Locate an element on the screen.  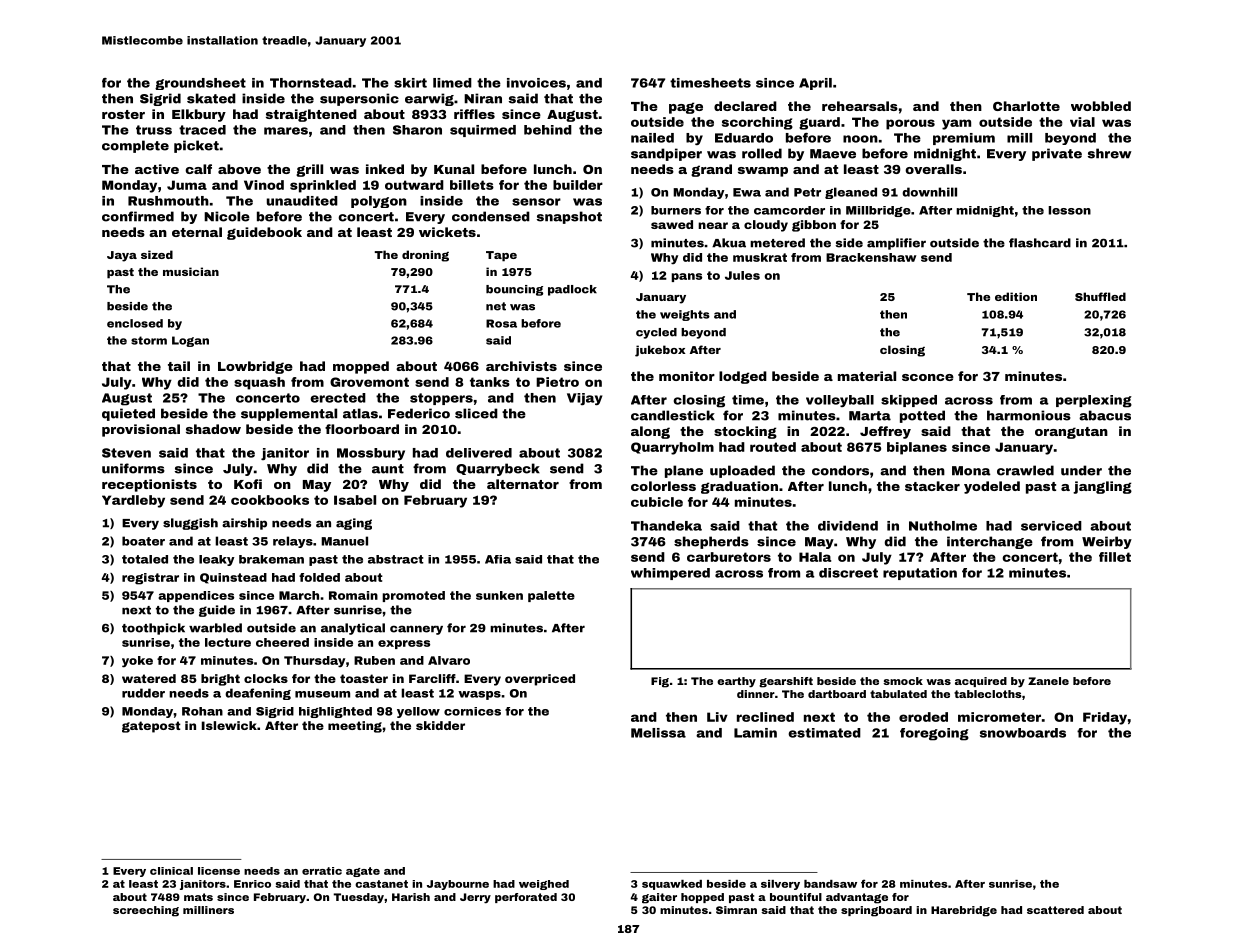
Tape is located at coordinates (501, 256).
